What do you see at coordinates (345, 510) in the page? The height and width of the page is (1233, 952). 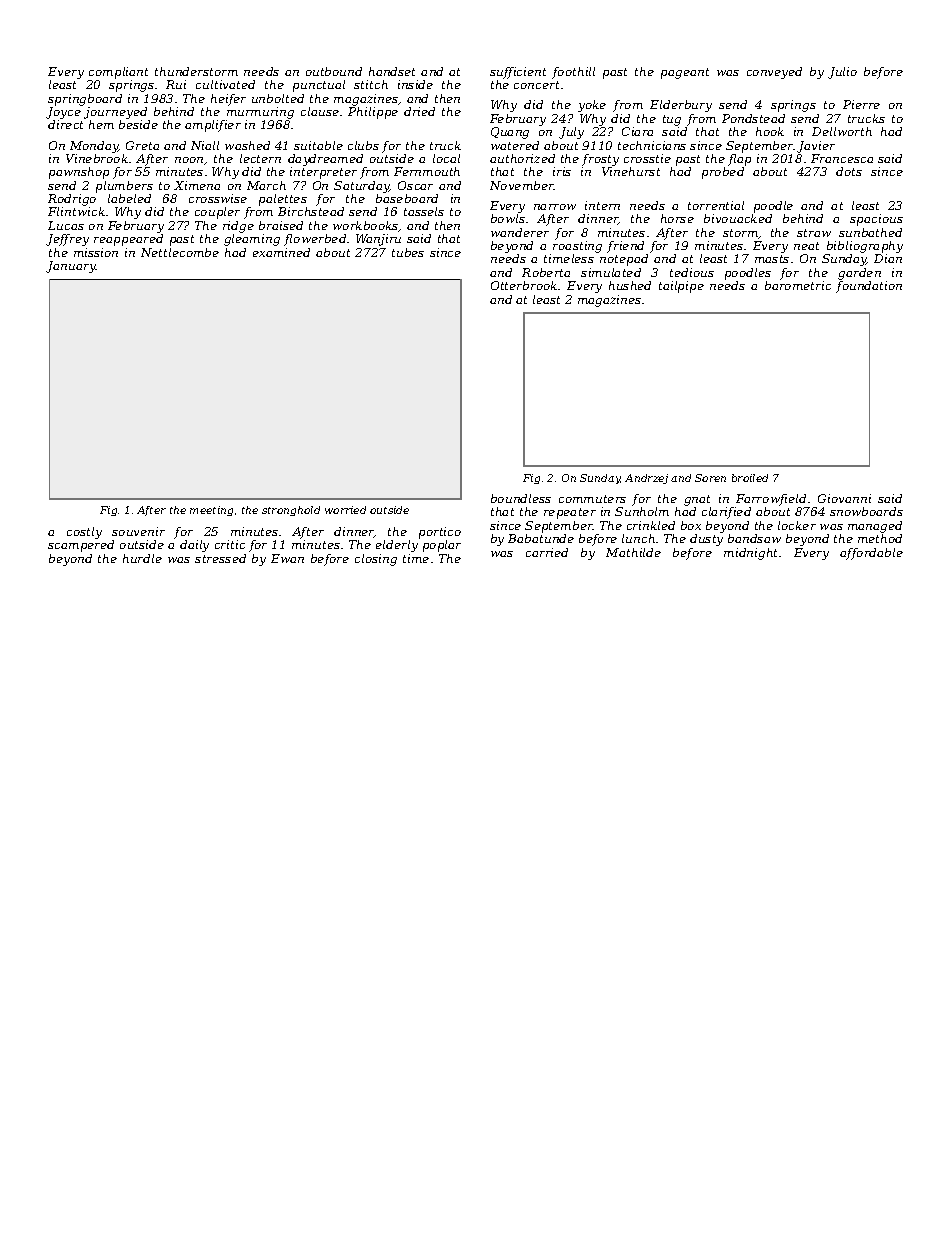 I see `worried` at bounding box center [345, 510].
